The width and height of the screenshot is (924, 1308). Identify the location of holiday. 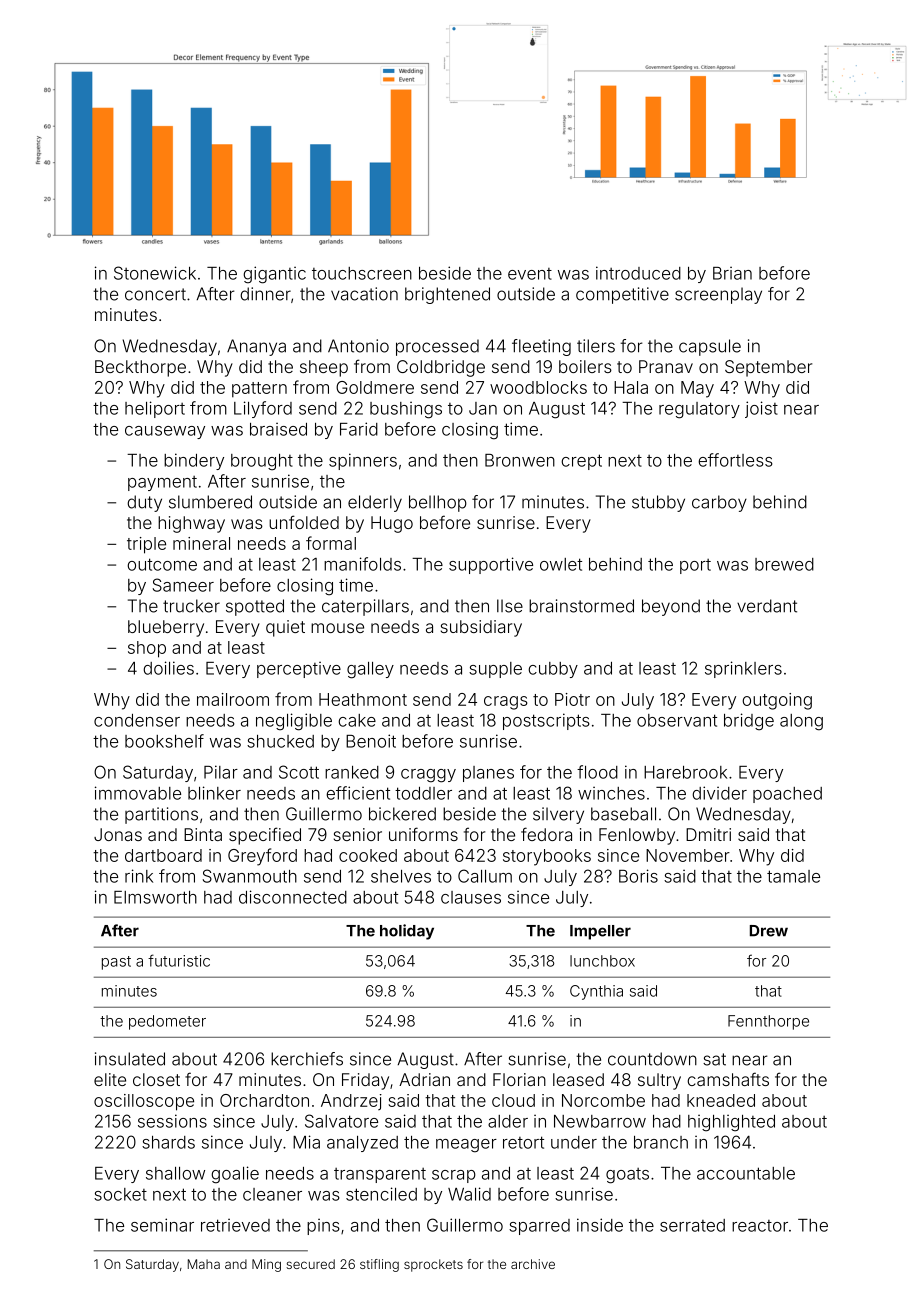
(407, 932).
